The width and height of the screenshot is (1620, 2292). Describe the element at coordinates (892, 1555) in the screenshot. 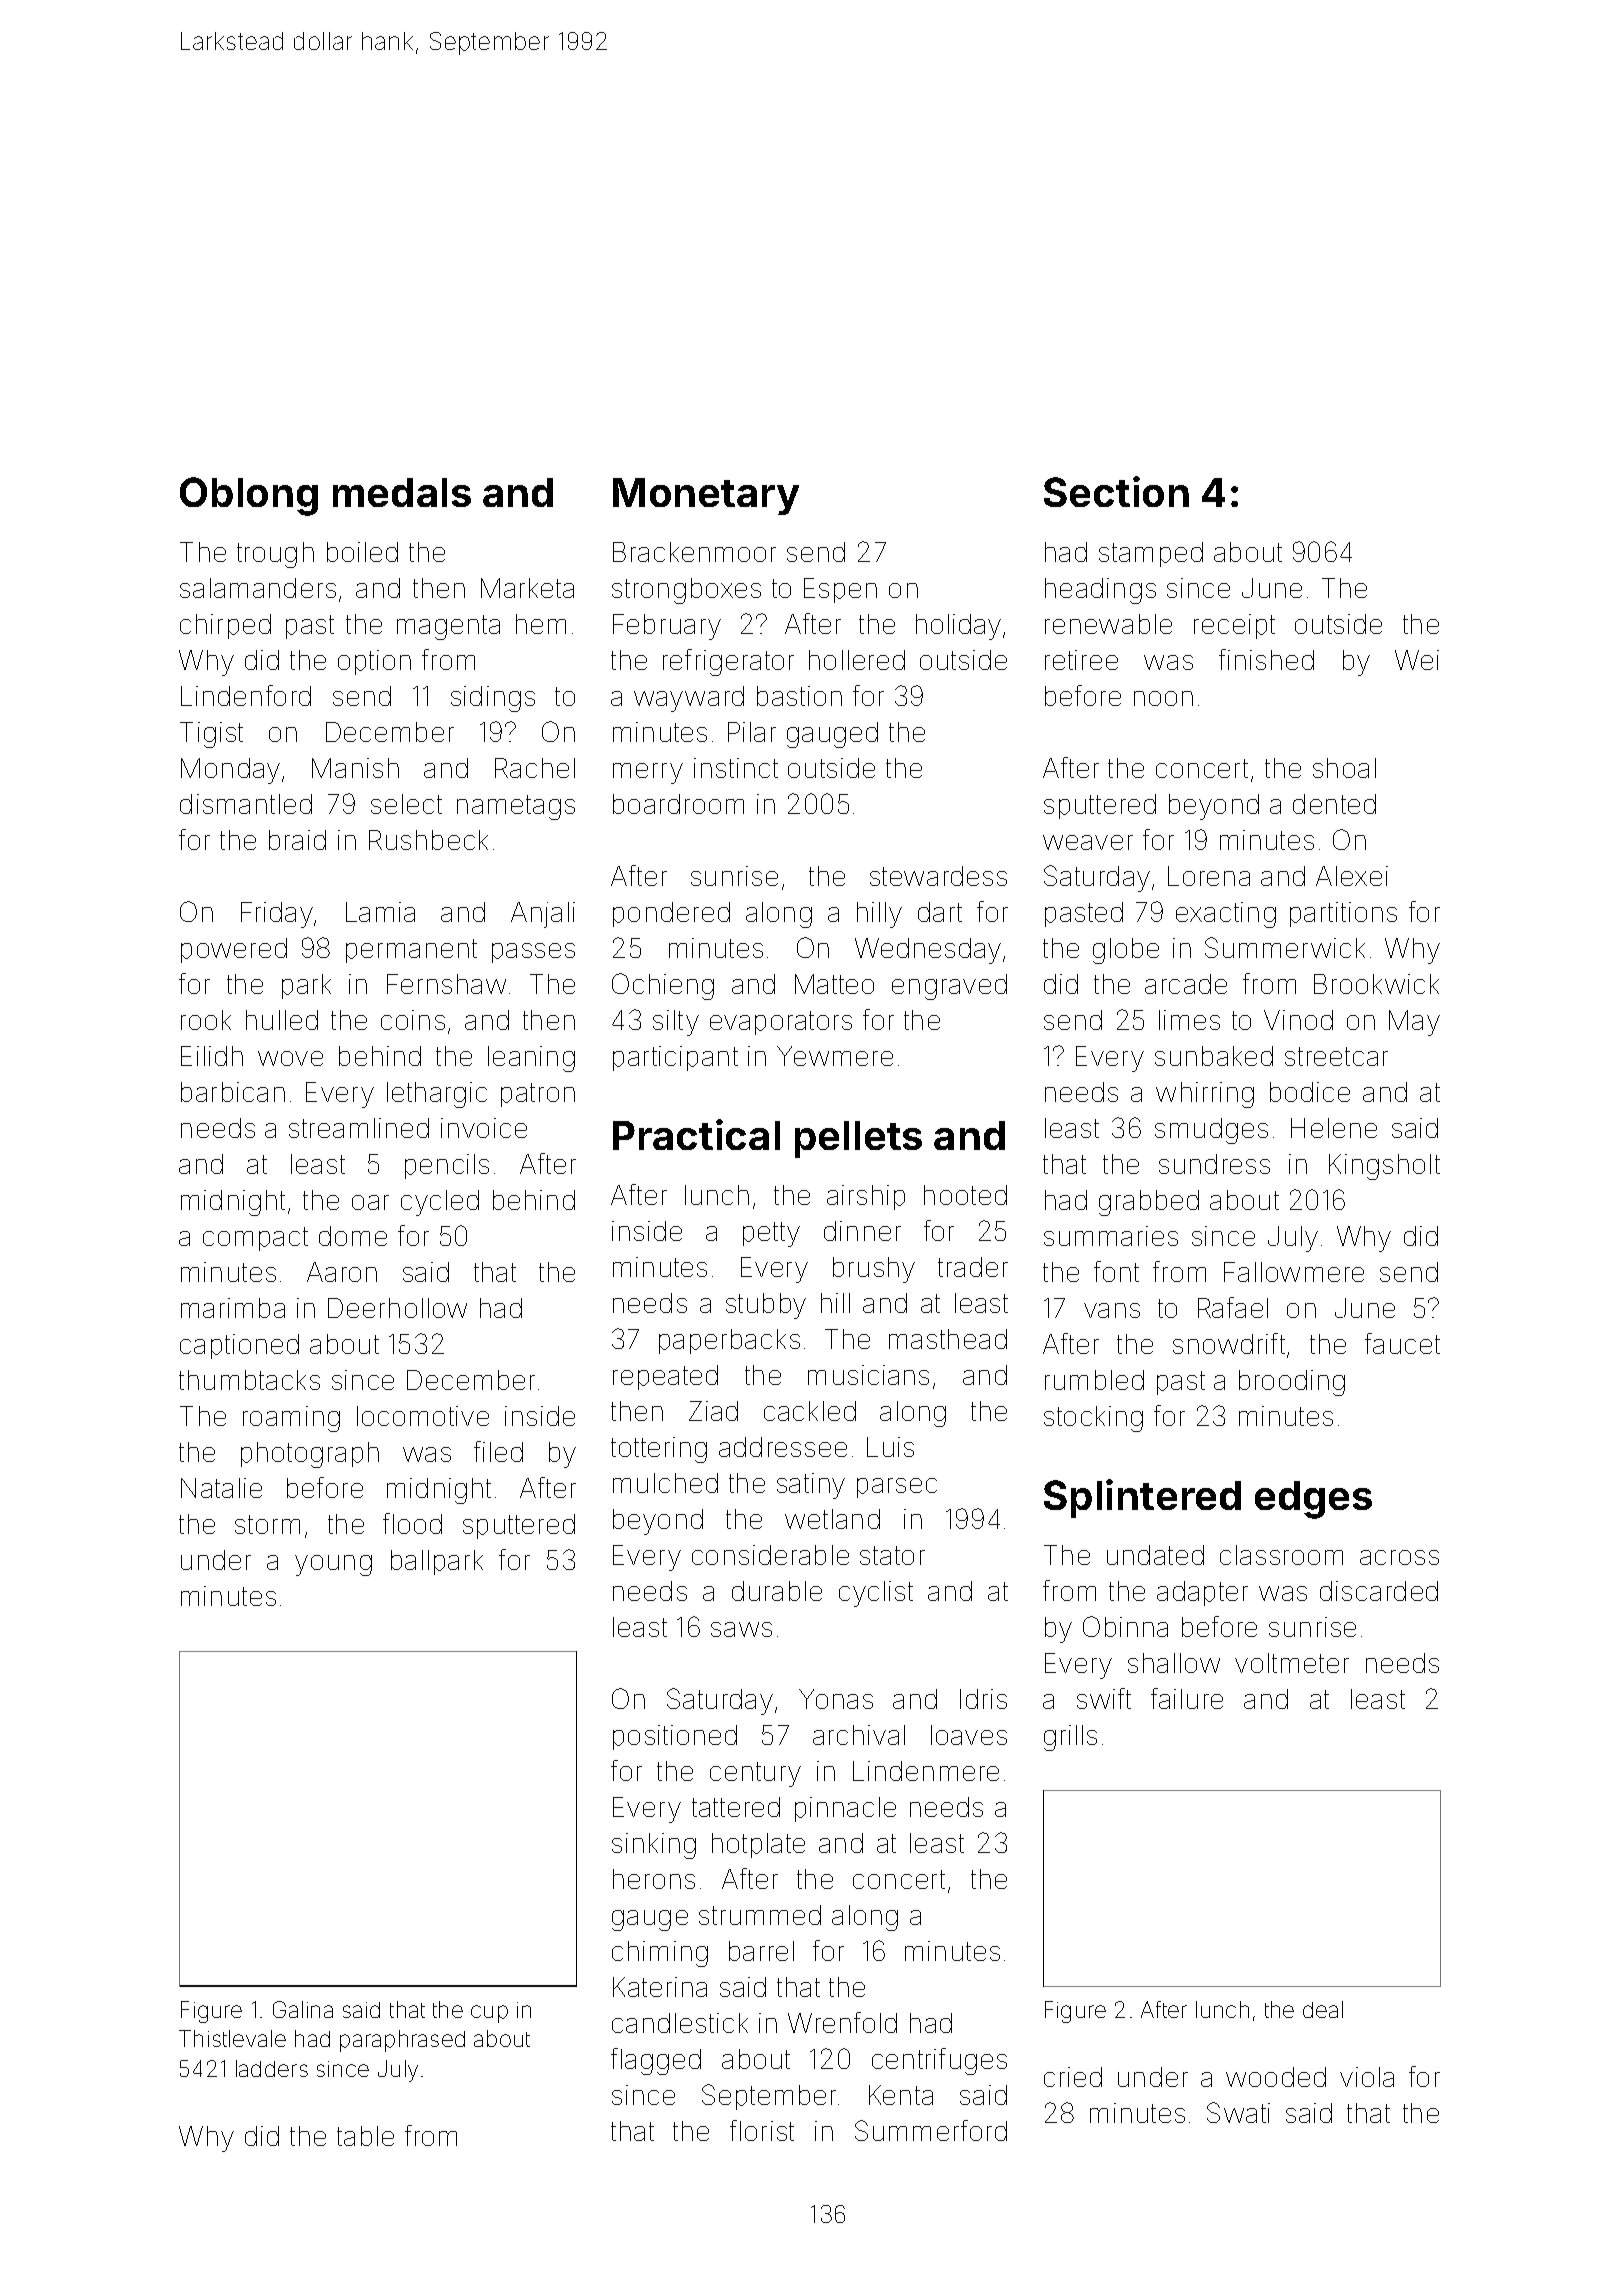

I see `stator` at that location.
